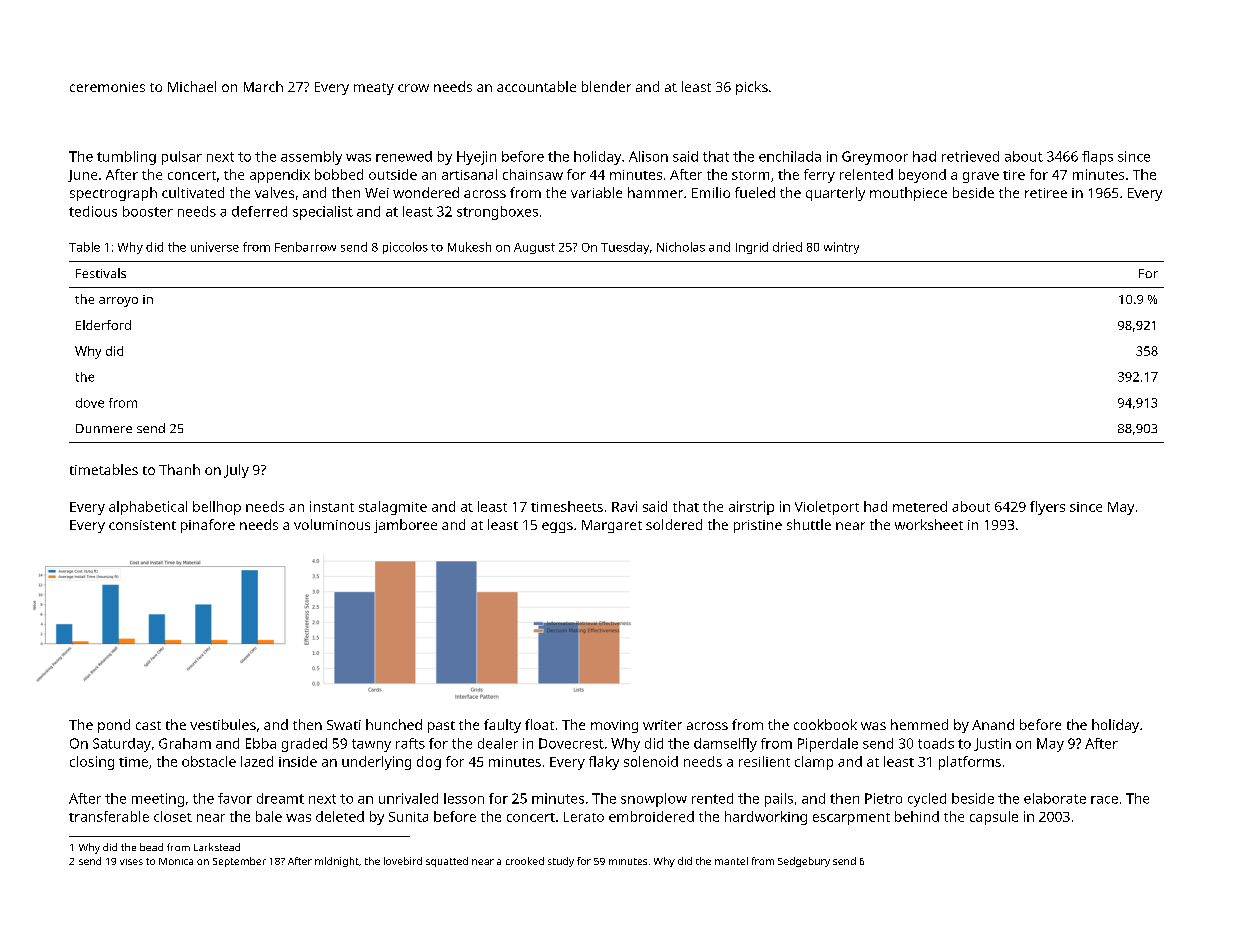 This document has height=952, width=1233. Describe the element at coordinates (752, 88) in the document. I see `picks` at that location.
